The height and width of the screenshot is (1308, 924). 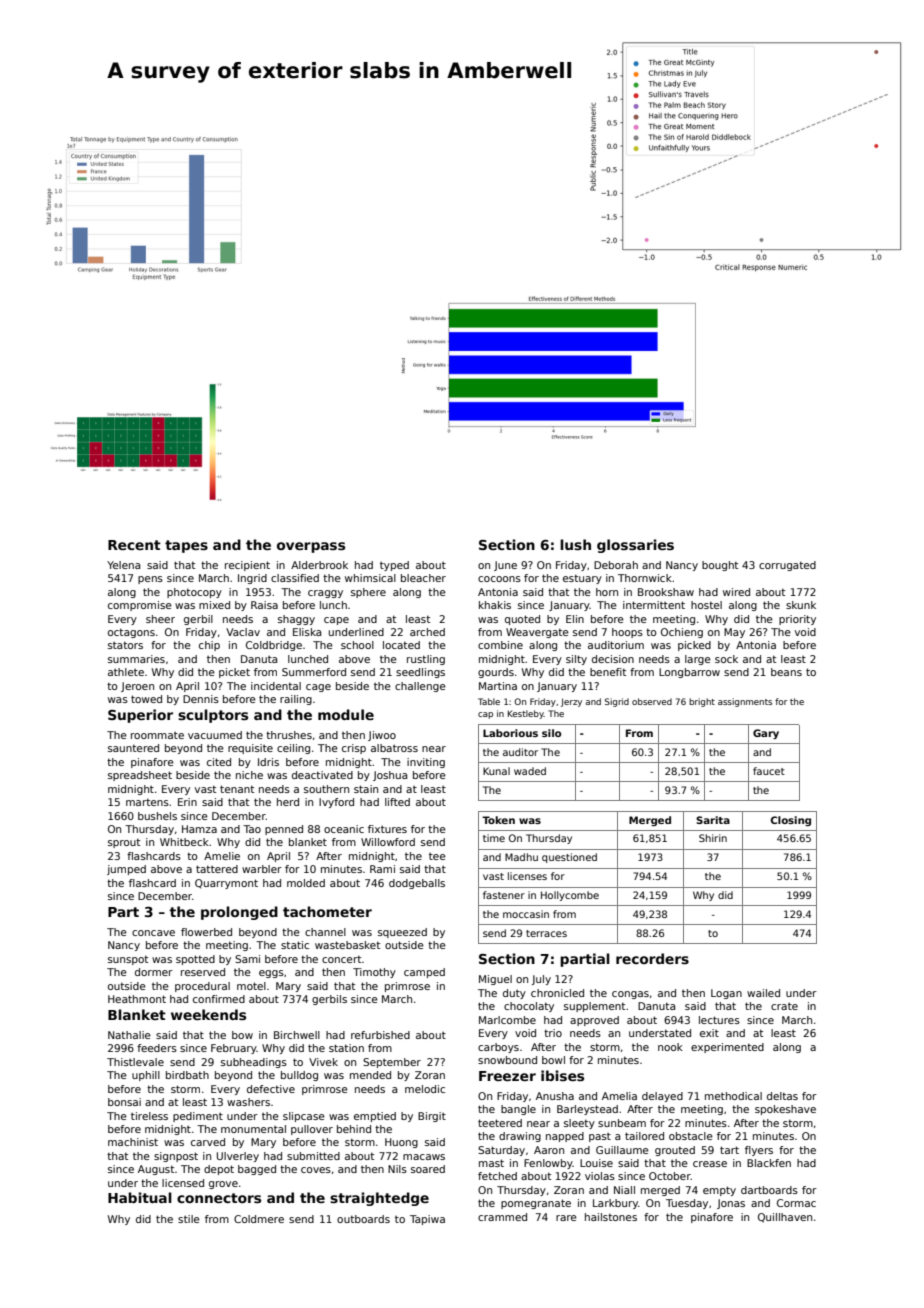 I want to click on snowbound, so click(x=507, y=1060).
